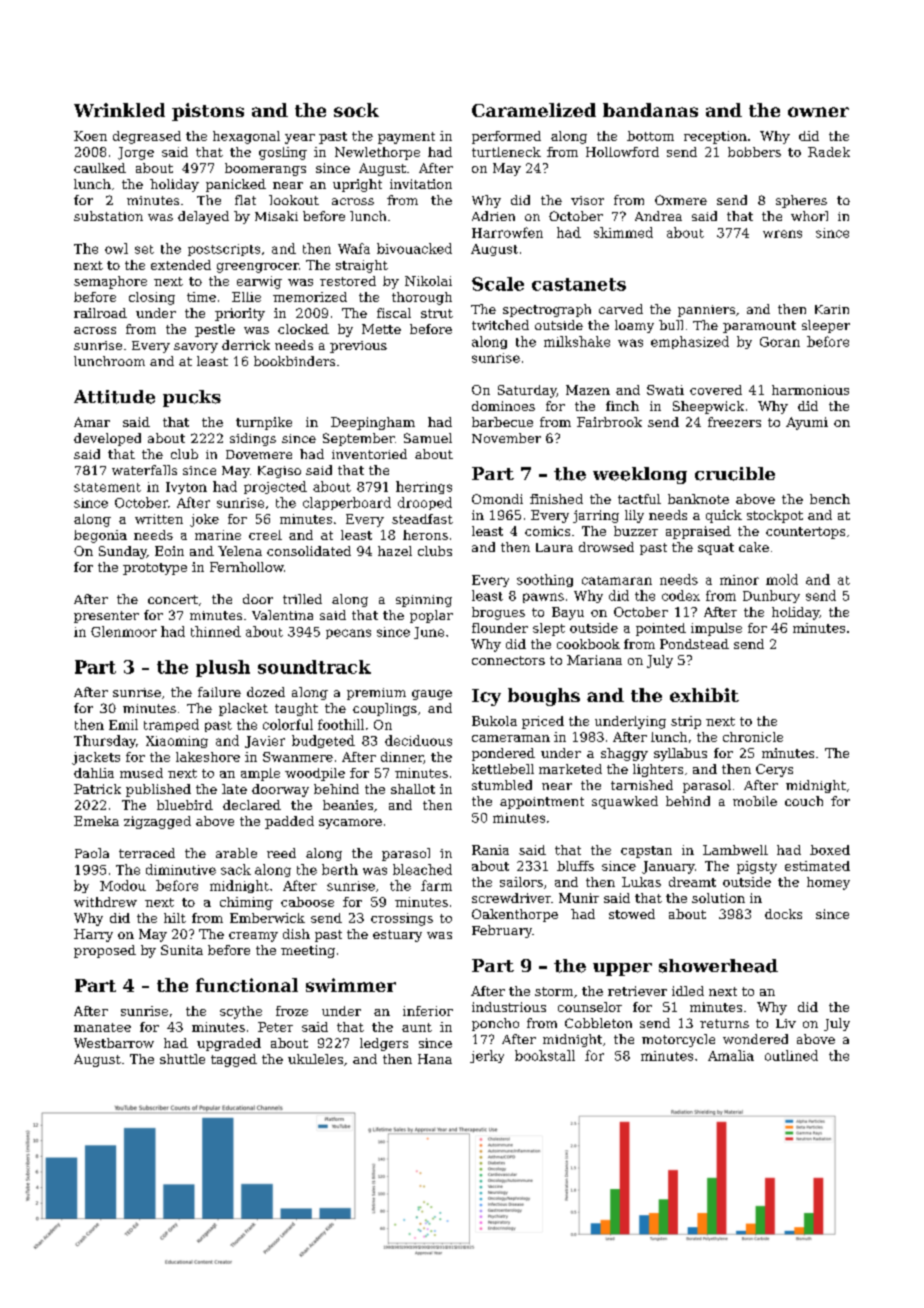 The width and height of the screenshot is (924, 1308). Describe the element at coordinates (650, 110) in the screenshot. I see `bandanas` at that location.
